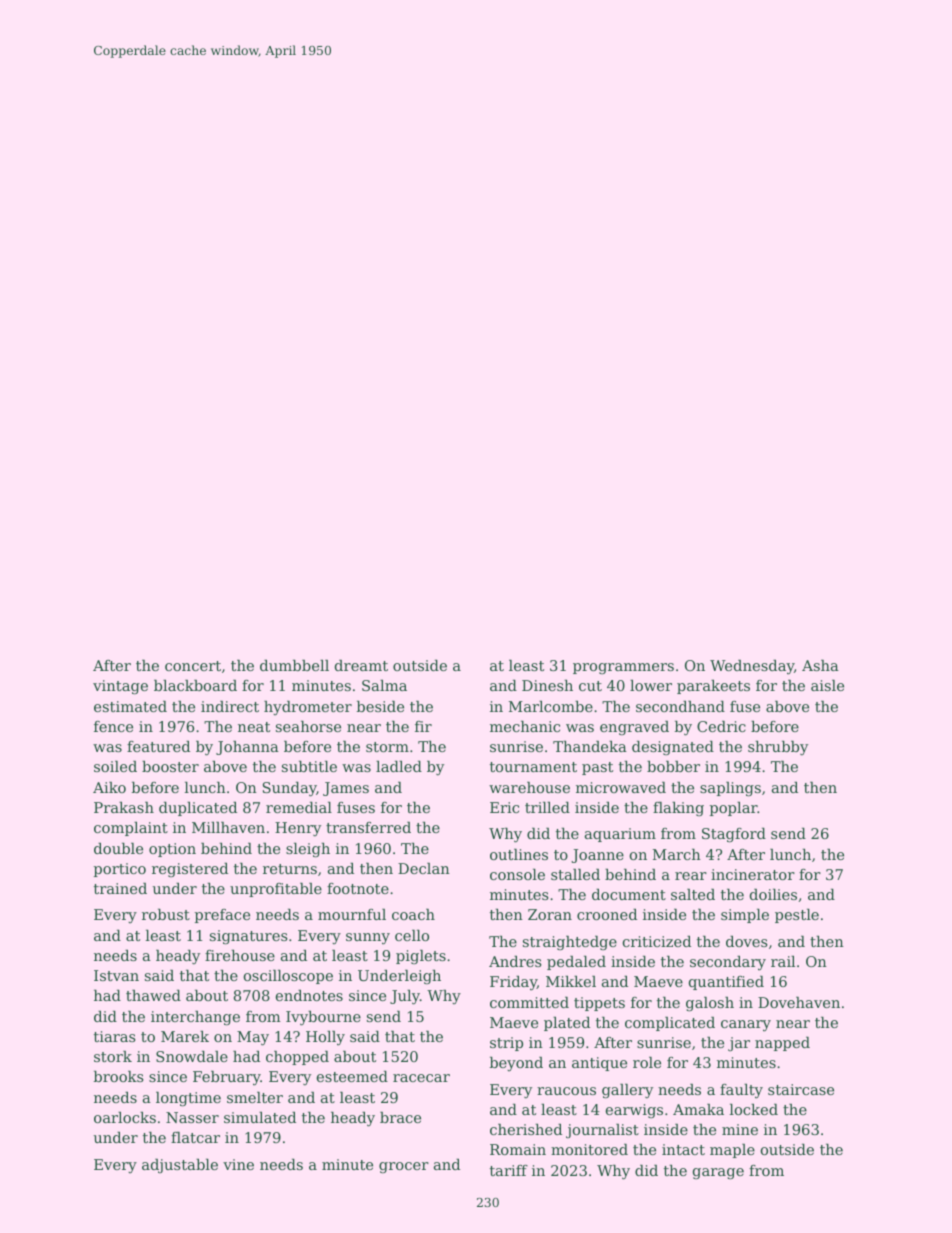  What do you see at coordinates (294, 665) in the page?
I see `dumbbell` at bounding box center [294, 665].
